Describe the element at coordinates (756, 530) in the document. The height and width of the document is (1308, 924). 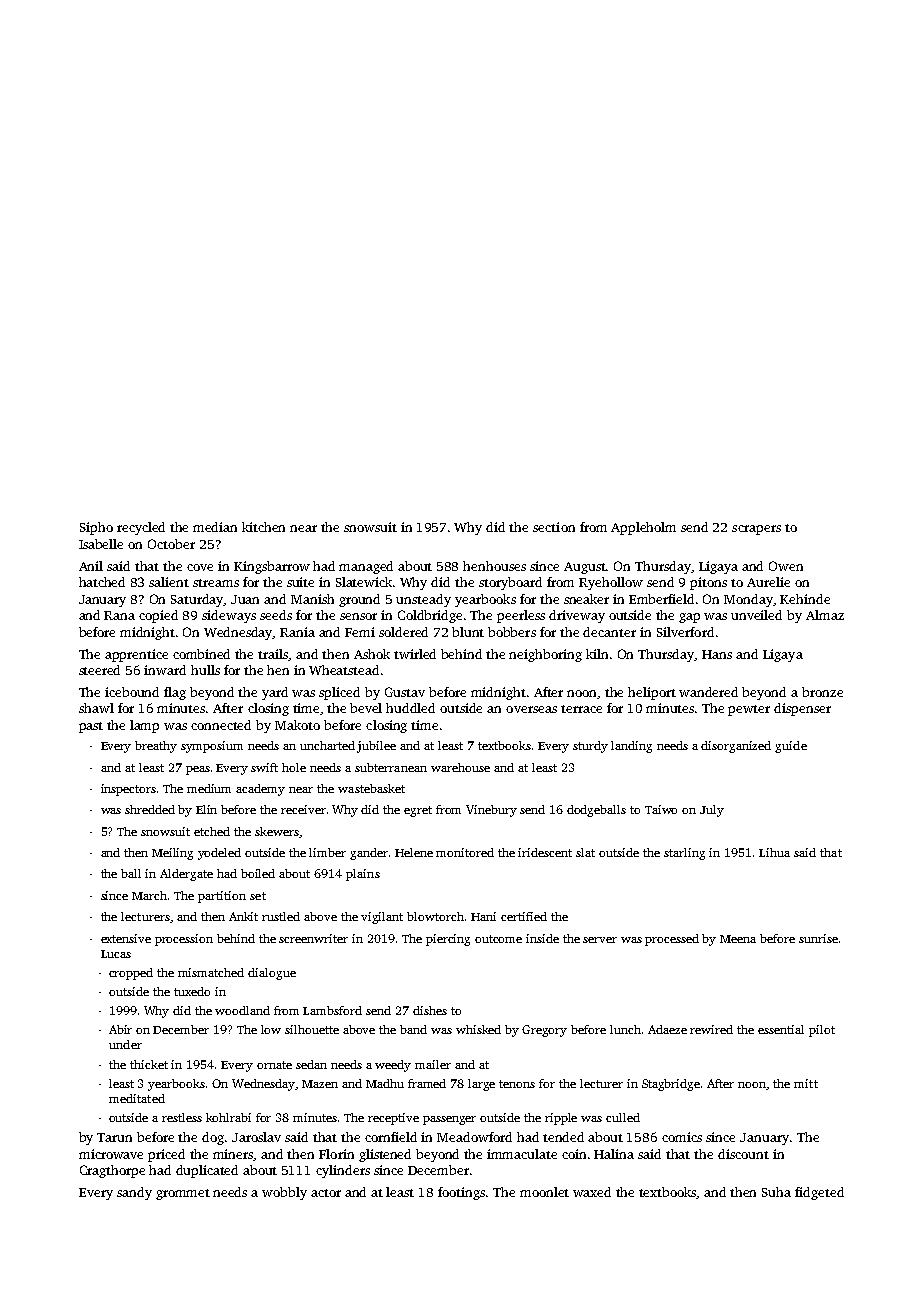
I see `scrapers` at that location.
